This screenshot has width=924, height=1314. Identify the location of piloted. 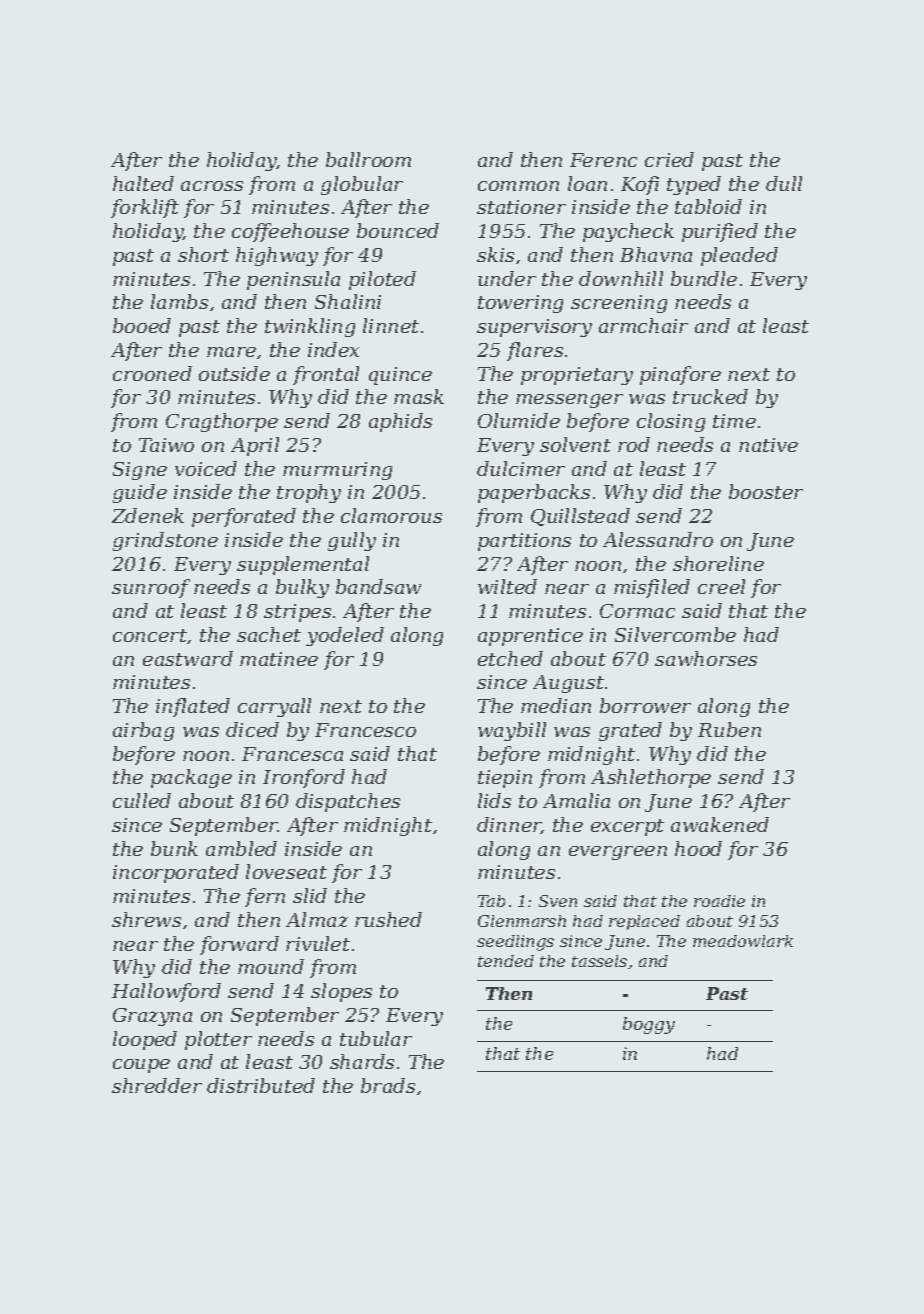
(382, 280).
